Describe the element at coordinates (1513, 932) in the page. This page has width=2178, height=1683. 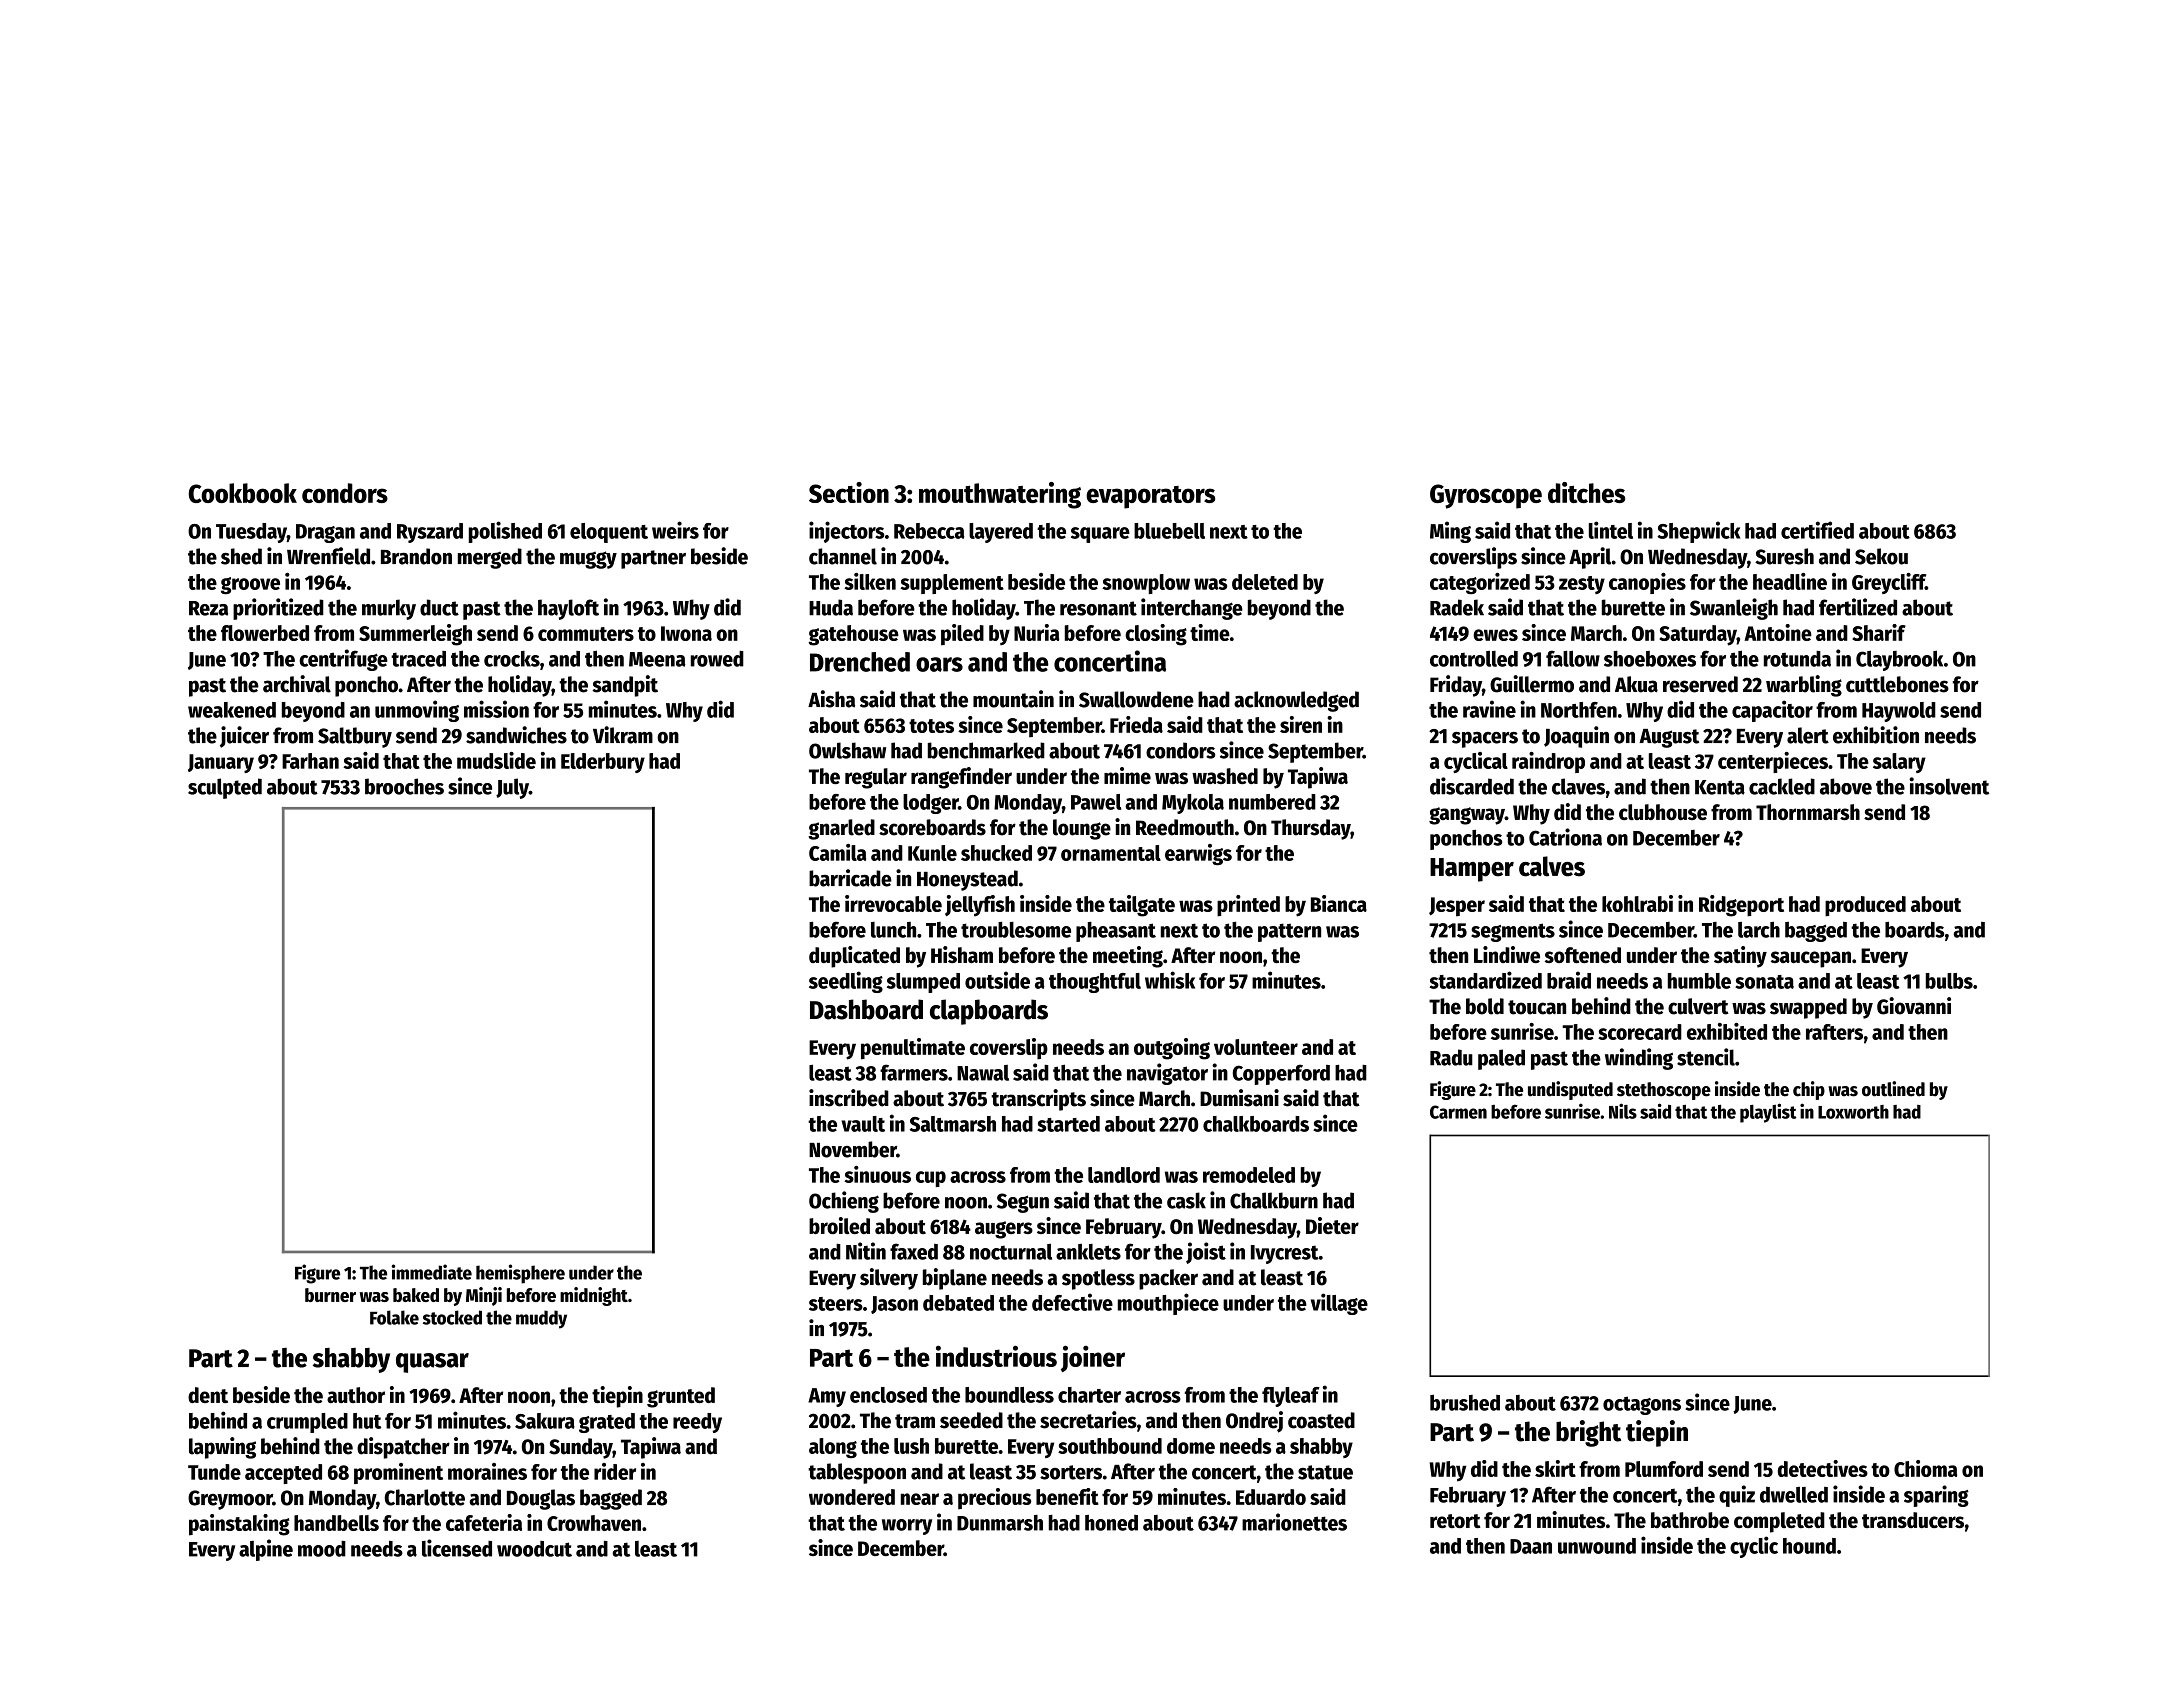
I see `segments` at that location.
